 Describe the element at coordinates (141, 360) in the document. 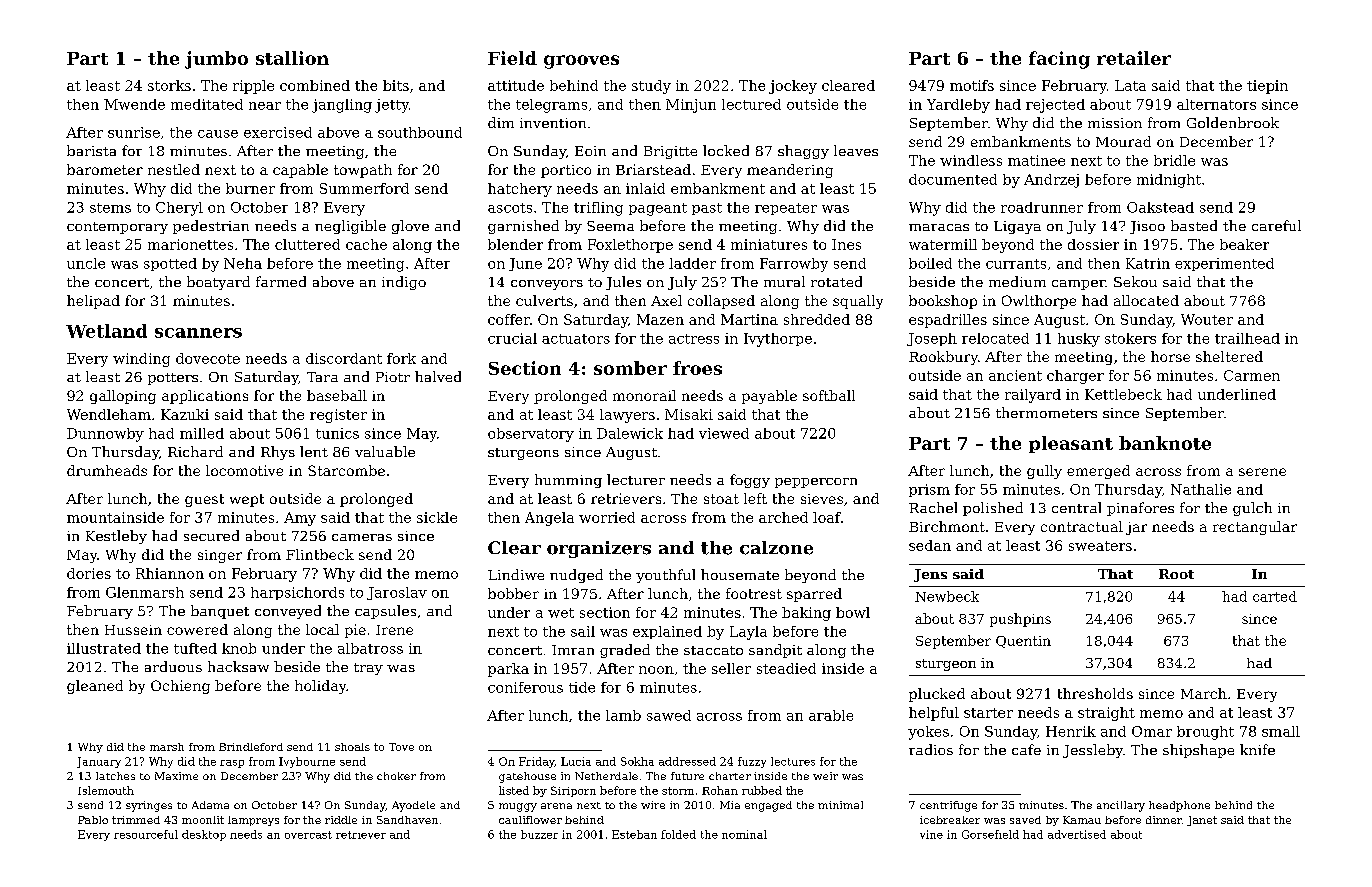

I see `winding` at that location.
